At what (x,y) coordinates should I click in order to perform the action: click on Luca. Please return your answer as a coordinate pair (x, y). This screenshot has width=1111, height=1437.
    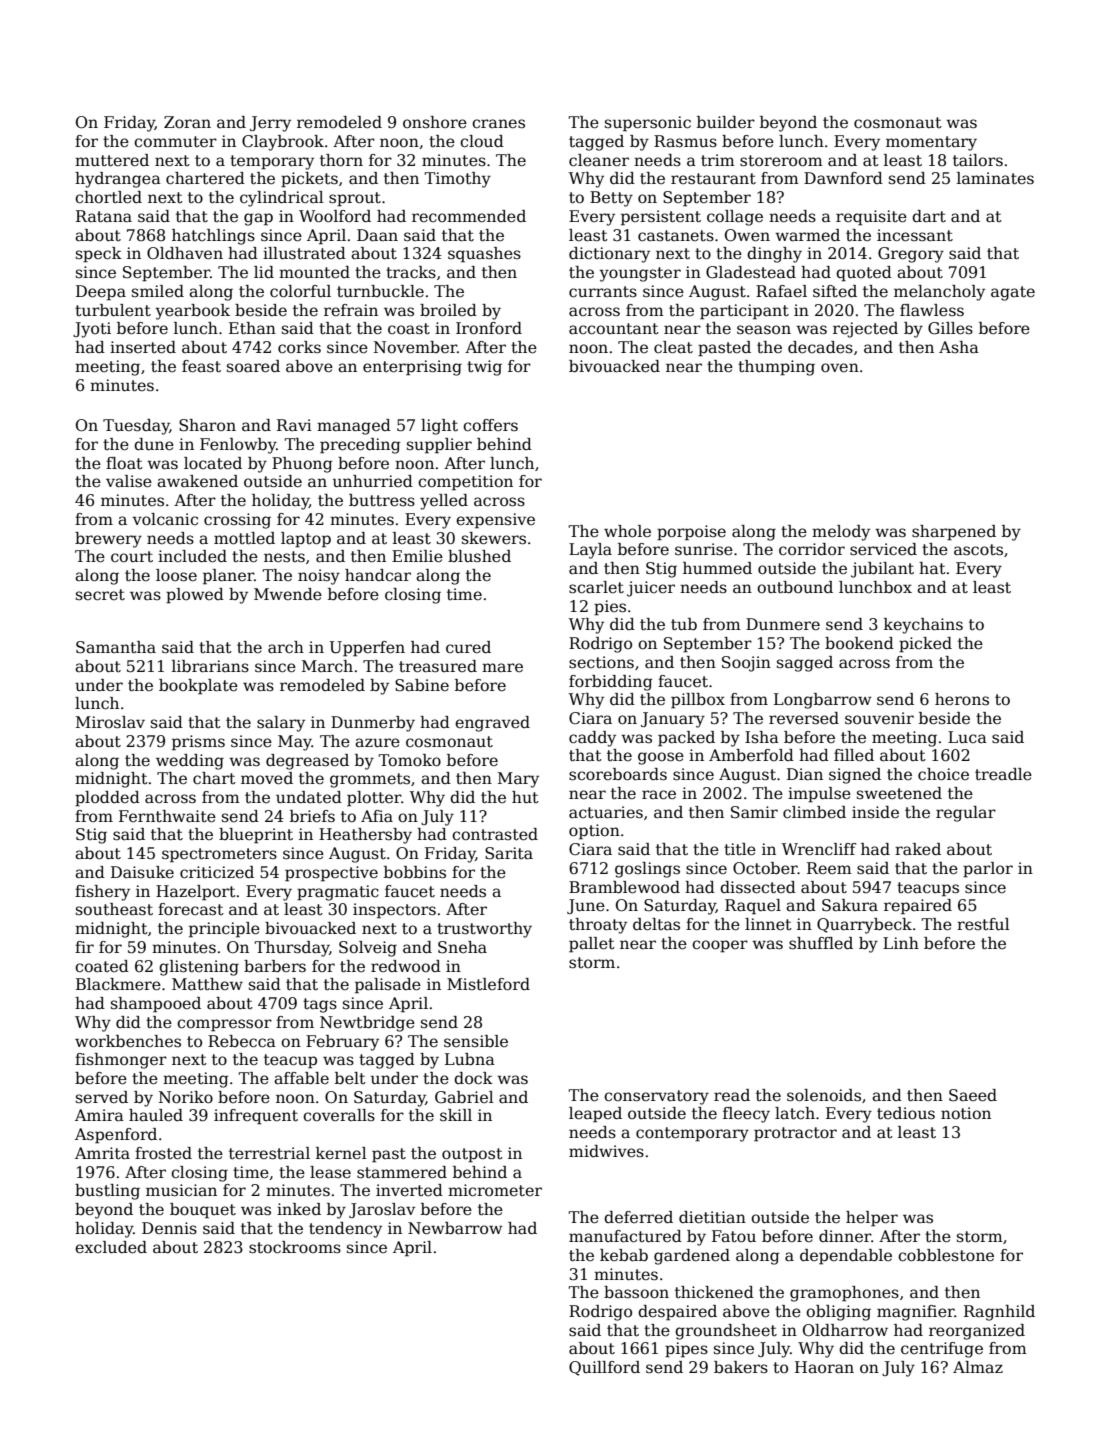
    Looking at the image, I should click on (967, 737).
